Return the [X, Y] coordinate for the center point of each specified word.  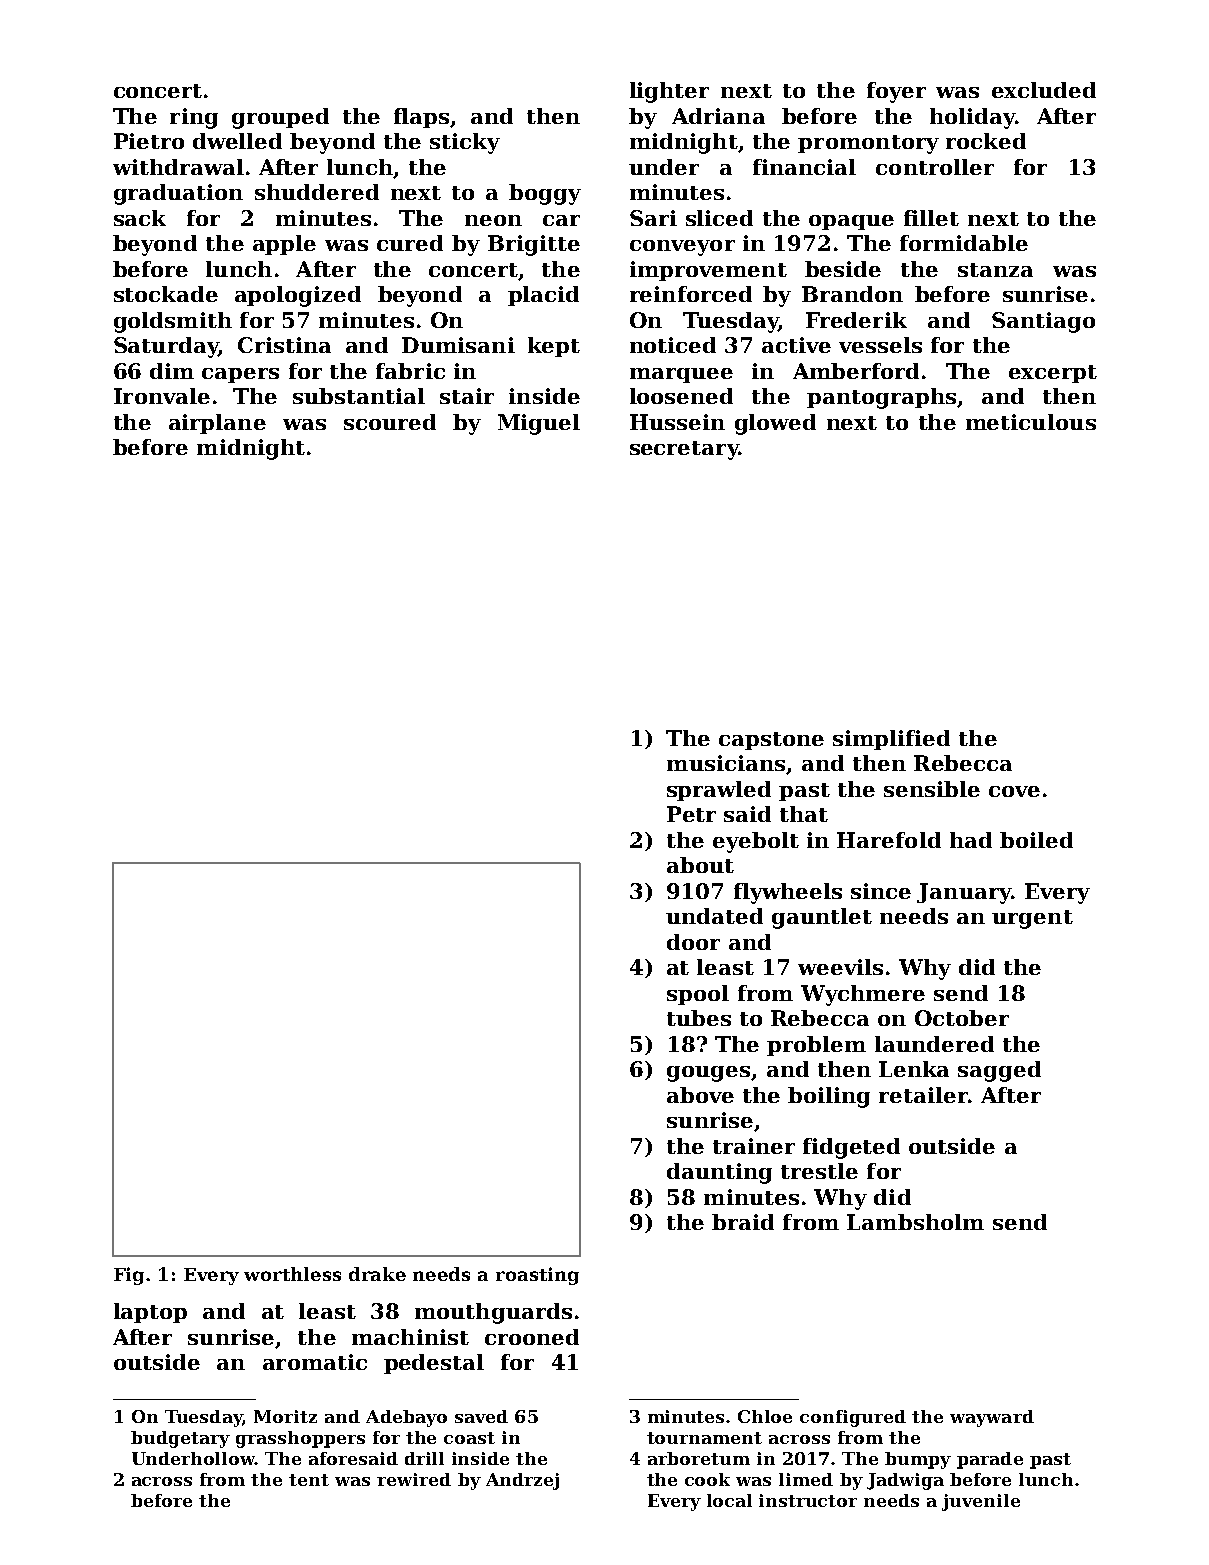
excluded [1044, 90]
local [729, 1500]
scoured [390, 422]
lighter [669, 92]
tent [309, 1480]
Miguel [539, 424]
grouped [280, 118]
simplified [891, 740]
